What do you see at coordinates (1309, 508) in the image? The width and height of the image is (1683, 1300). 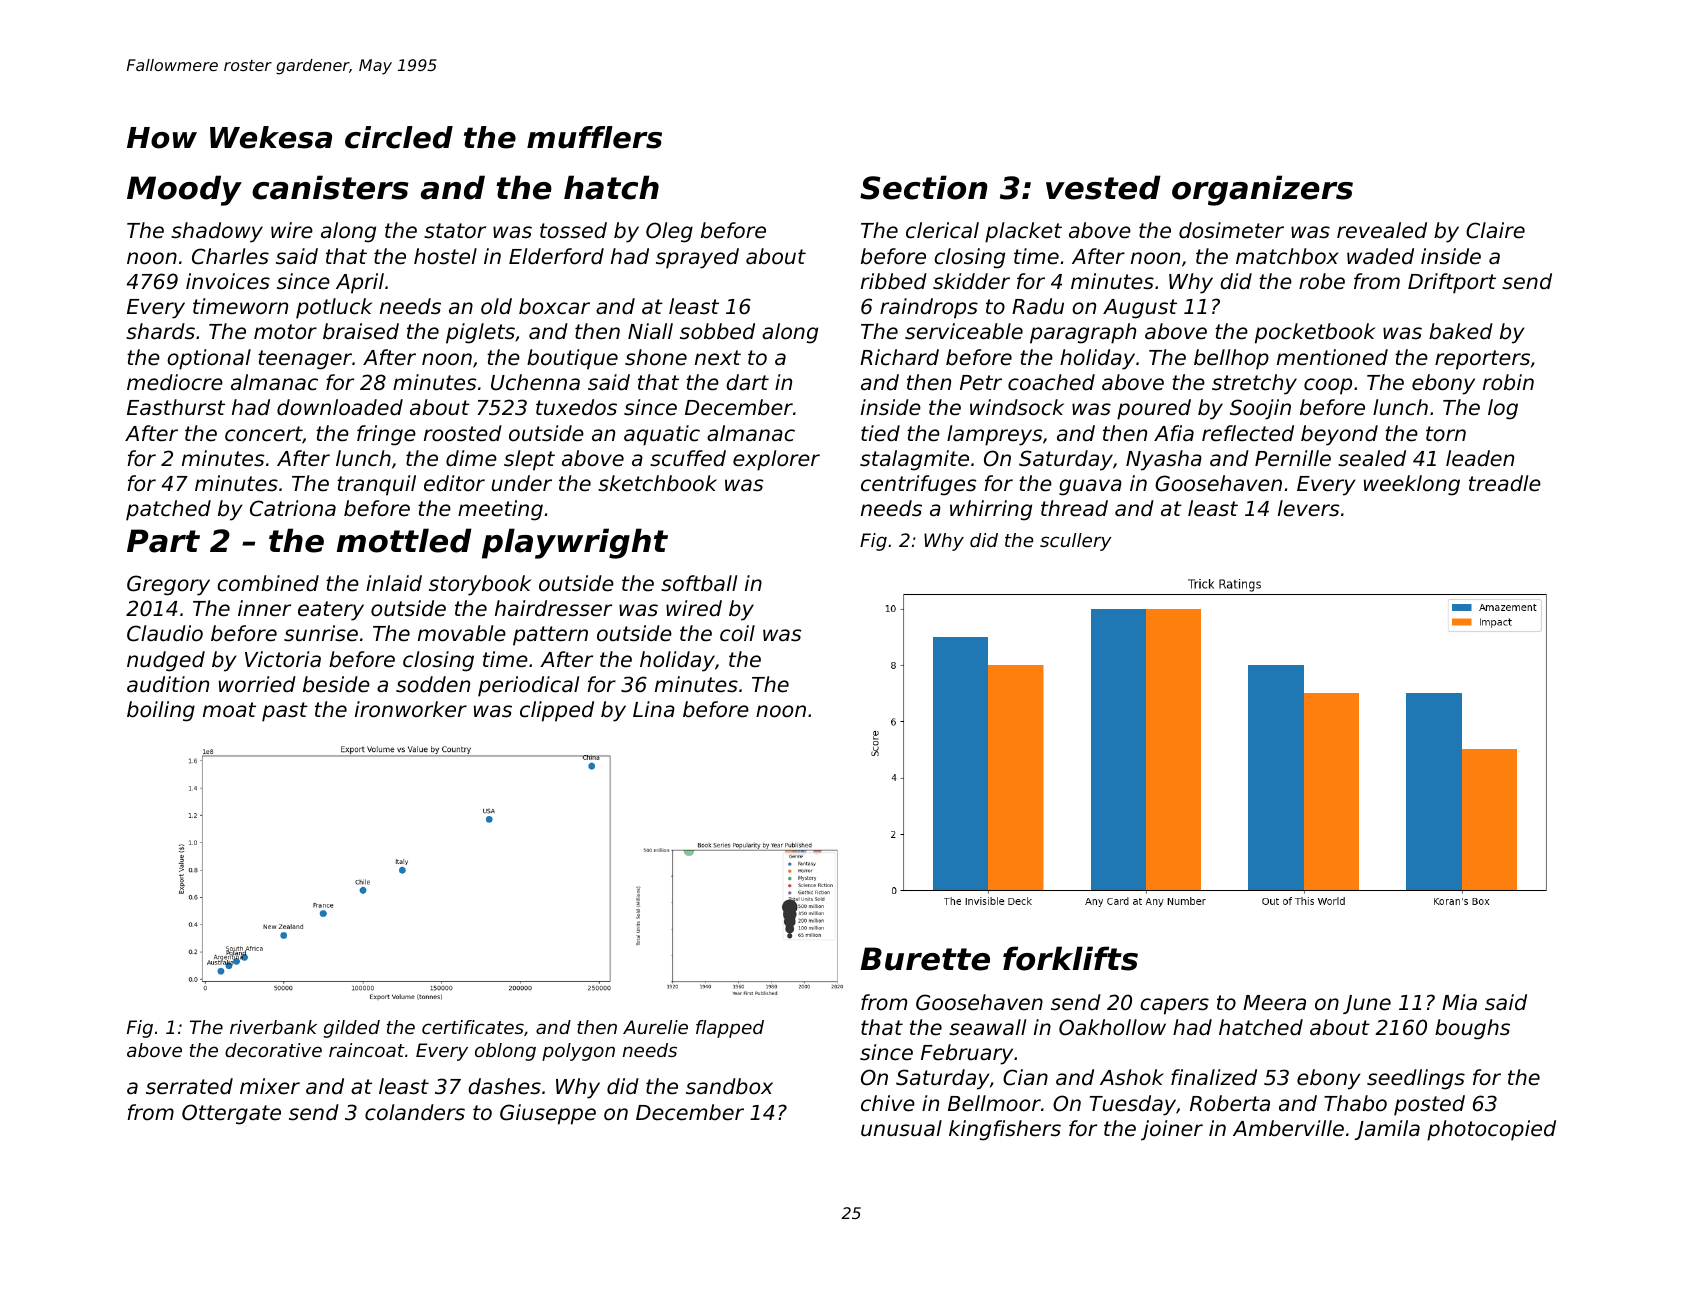 I see `levers` at bounding box center [1309, 508].
